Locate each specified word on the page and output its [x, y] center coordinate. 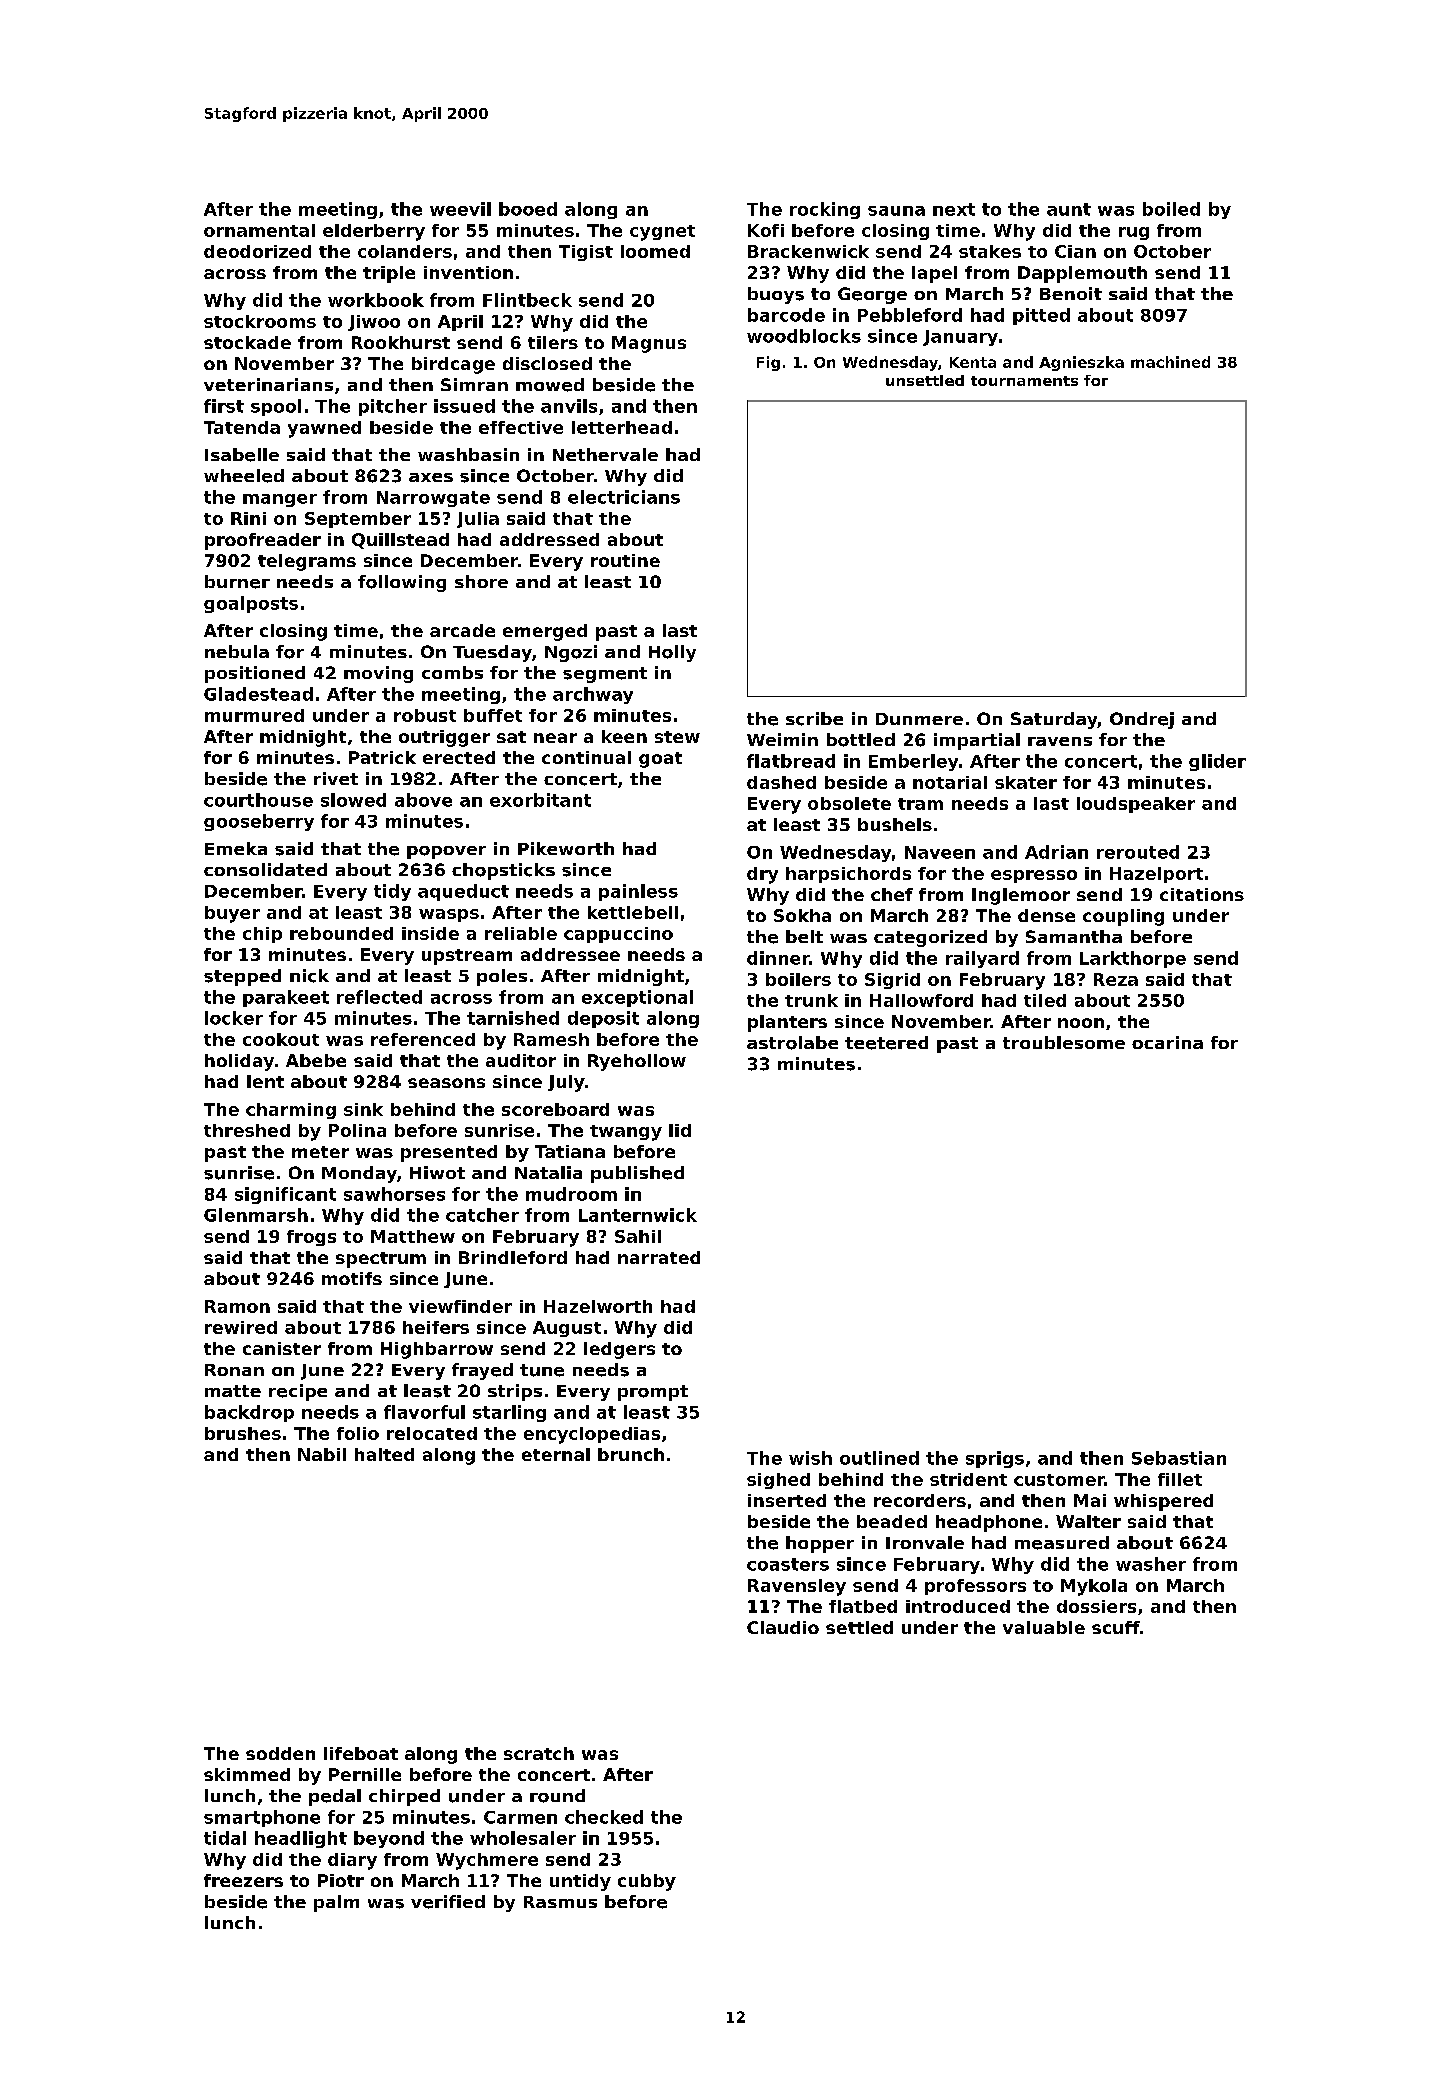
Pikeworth [566, 848]
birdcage [453, 365]
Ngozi [571, 653]
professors [975, 1587]
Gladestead [258, 694]
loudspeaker [1136, 805]
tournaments [1024, 381]
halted [384, 1454]
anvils [569, 406]
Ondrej [1142, 720]
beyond [389, 1839]
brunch [631, 1454]
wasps [449, 915]
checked [604, 1817]
